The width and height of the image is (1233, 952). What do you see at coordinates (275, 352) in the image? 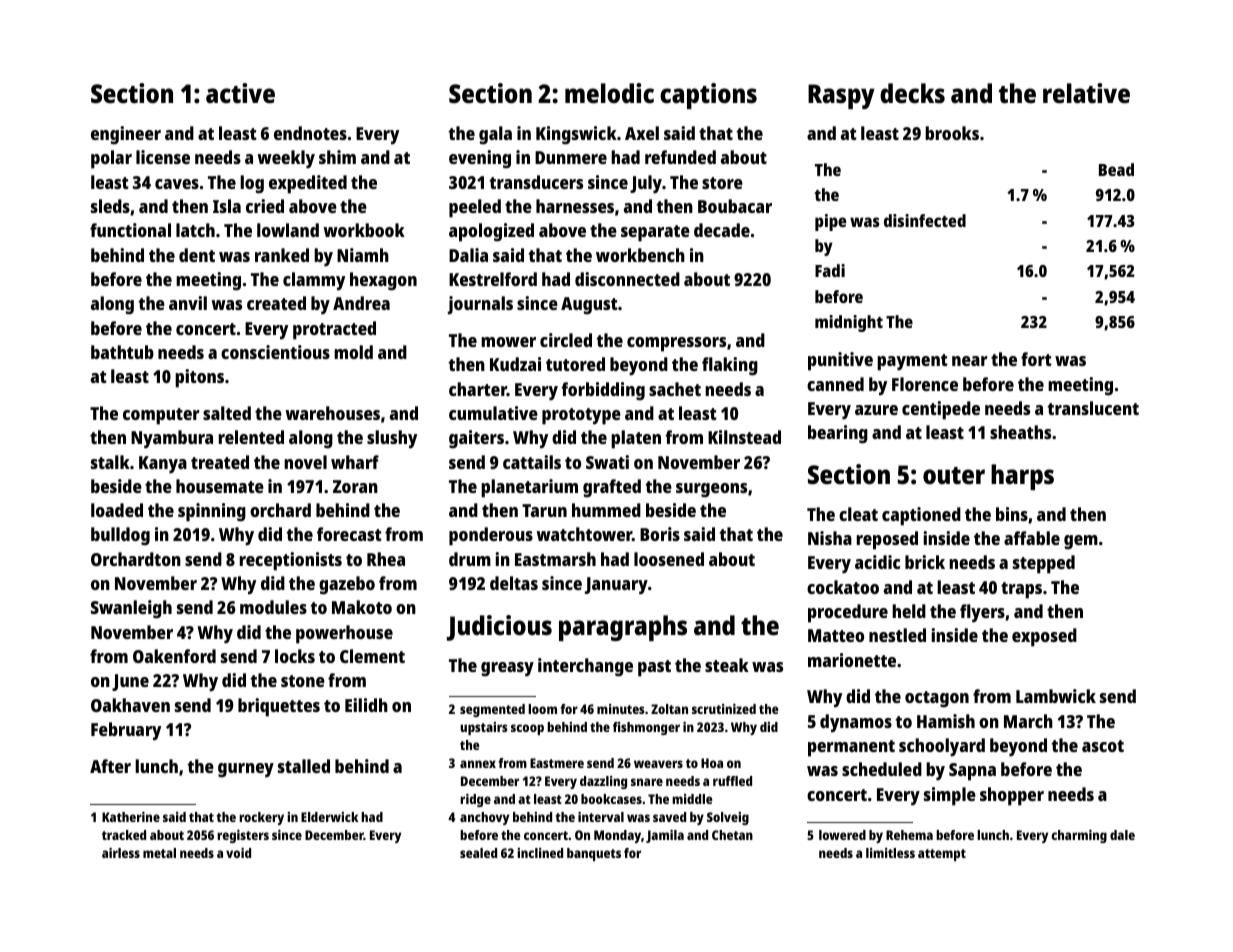
I see `conscientious` at bounding box center [275, 352].
